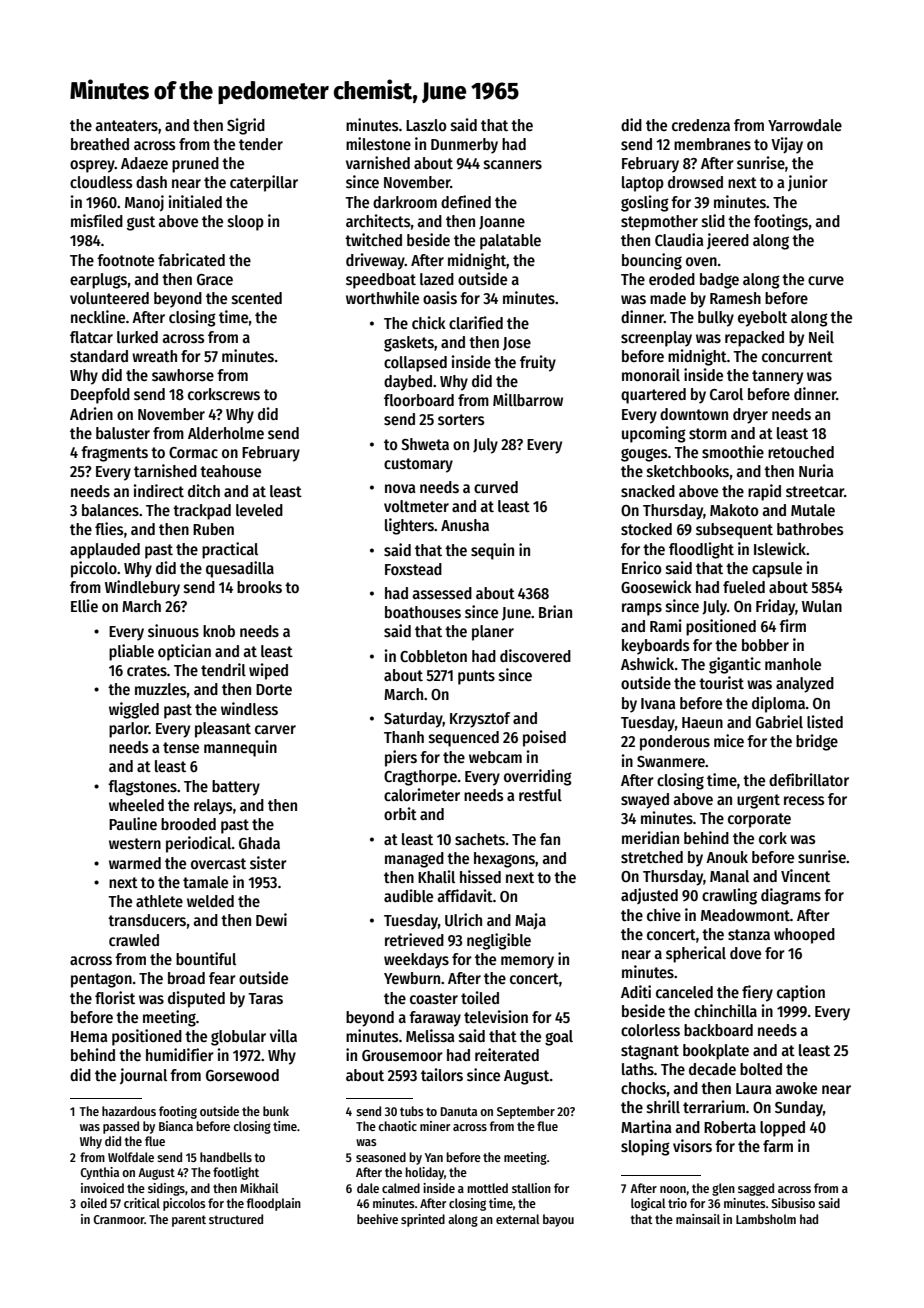 The height and width of the screenshot is (1308, 924). What do you see at coordinates (276, 1111) in the screenshot?
I see `bunk` at bounding box center [276, 1111].
